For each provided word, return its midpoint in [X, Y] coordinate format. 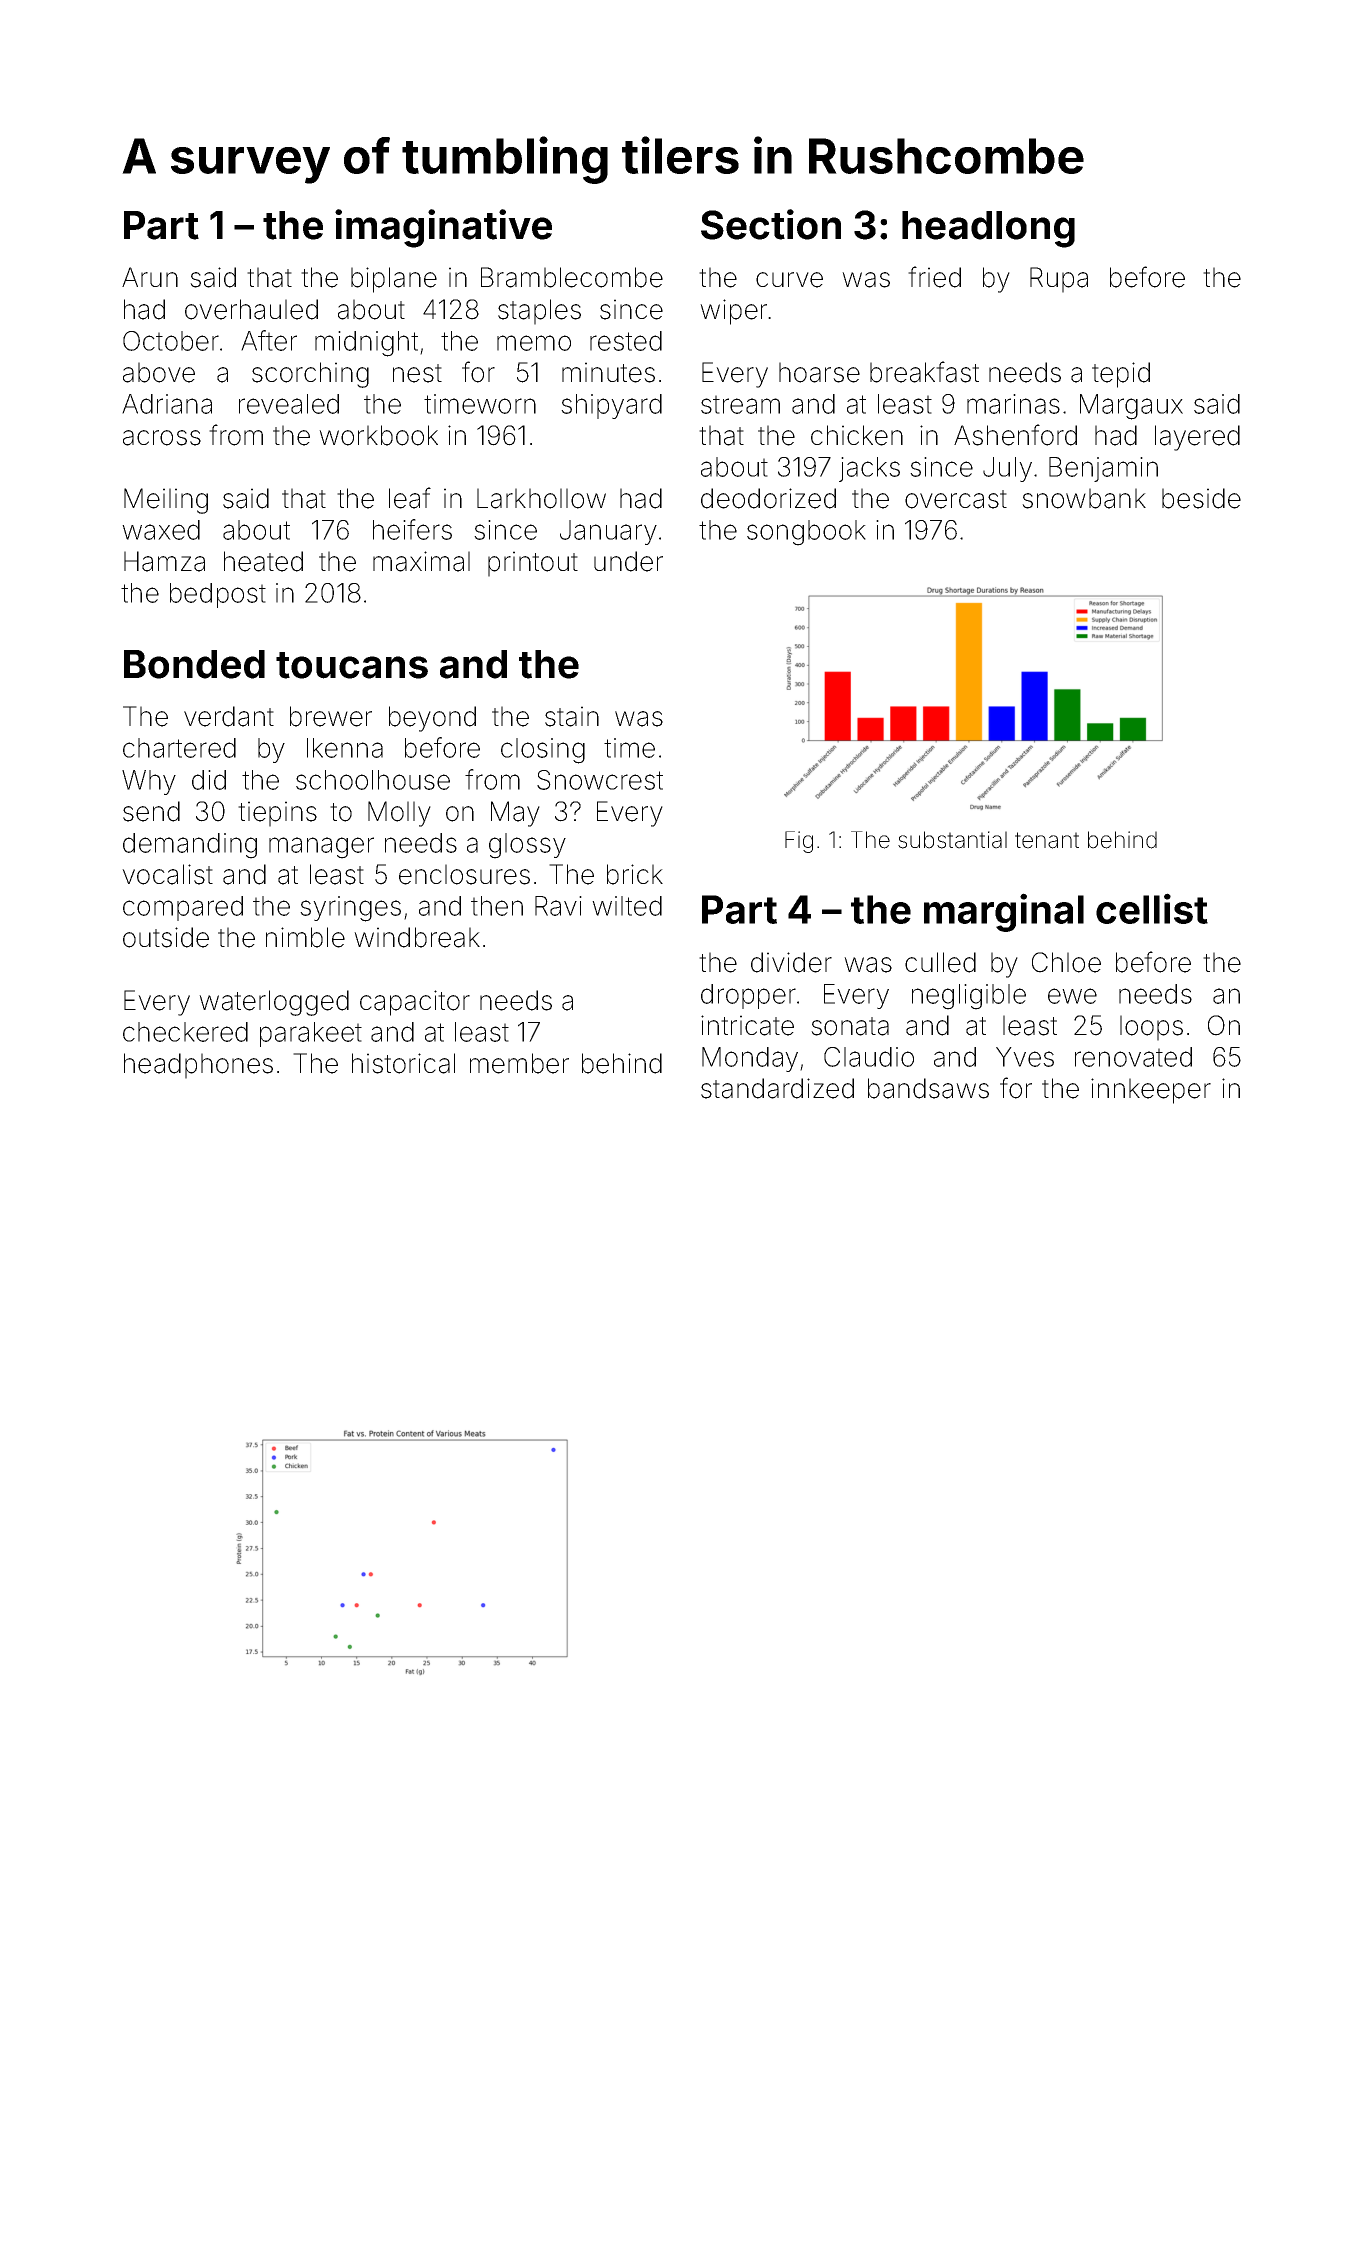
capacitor [415, 1003]
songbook [806, 533]
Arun [150, 277]
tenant [1047, 840]
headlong [988, 229]
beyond [432, 719]
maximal [421, 561]
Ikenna [345, 748]
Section [771, 224]
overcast [956, 499]
